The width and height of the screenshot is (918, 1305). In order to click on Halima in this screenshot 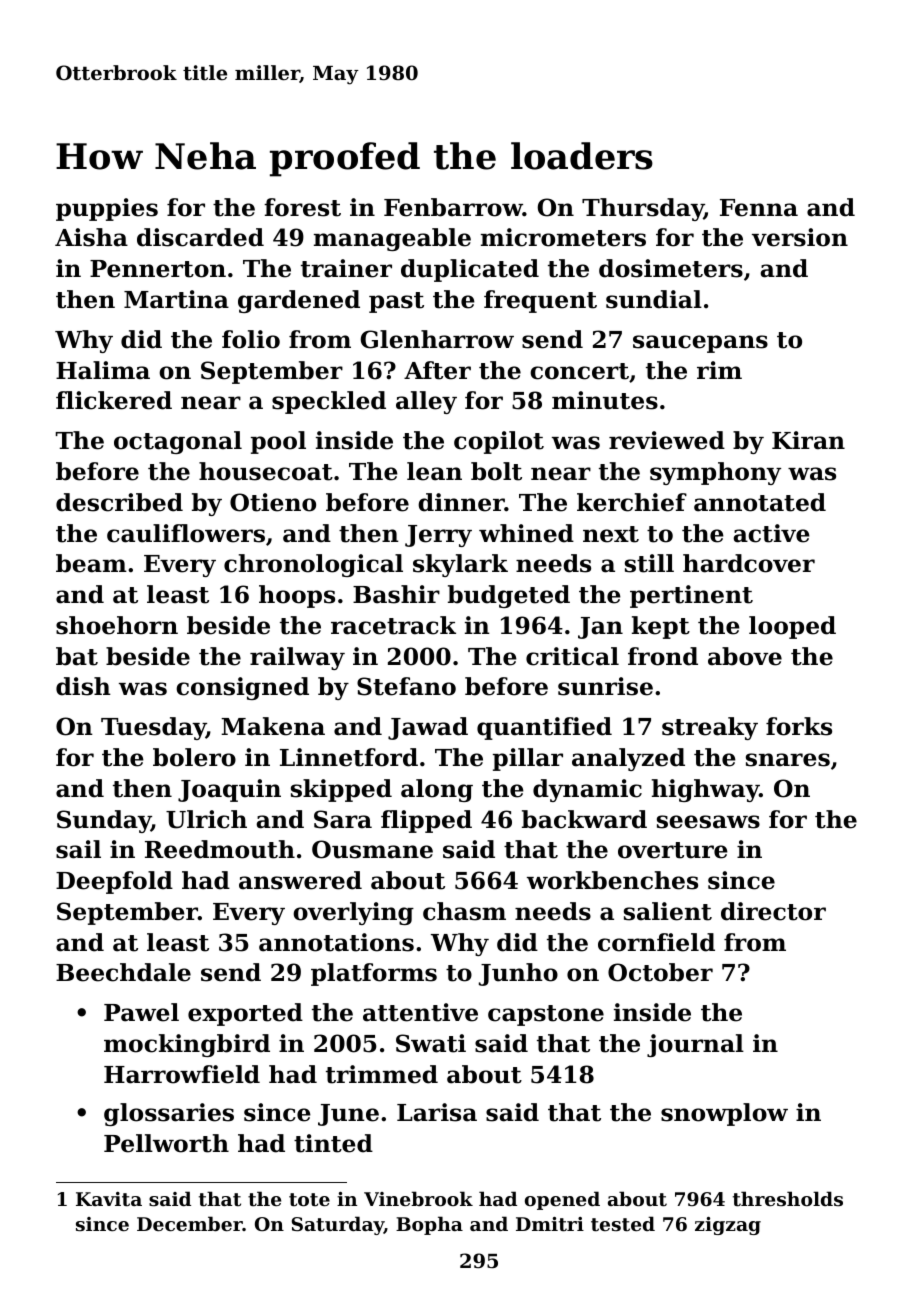, I will do `click(103, 370)`.
